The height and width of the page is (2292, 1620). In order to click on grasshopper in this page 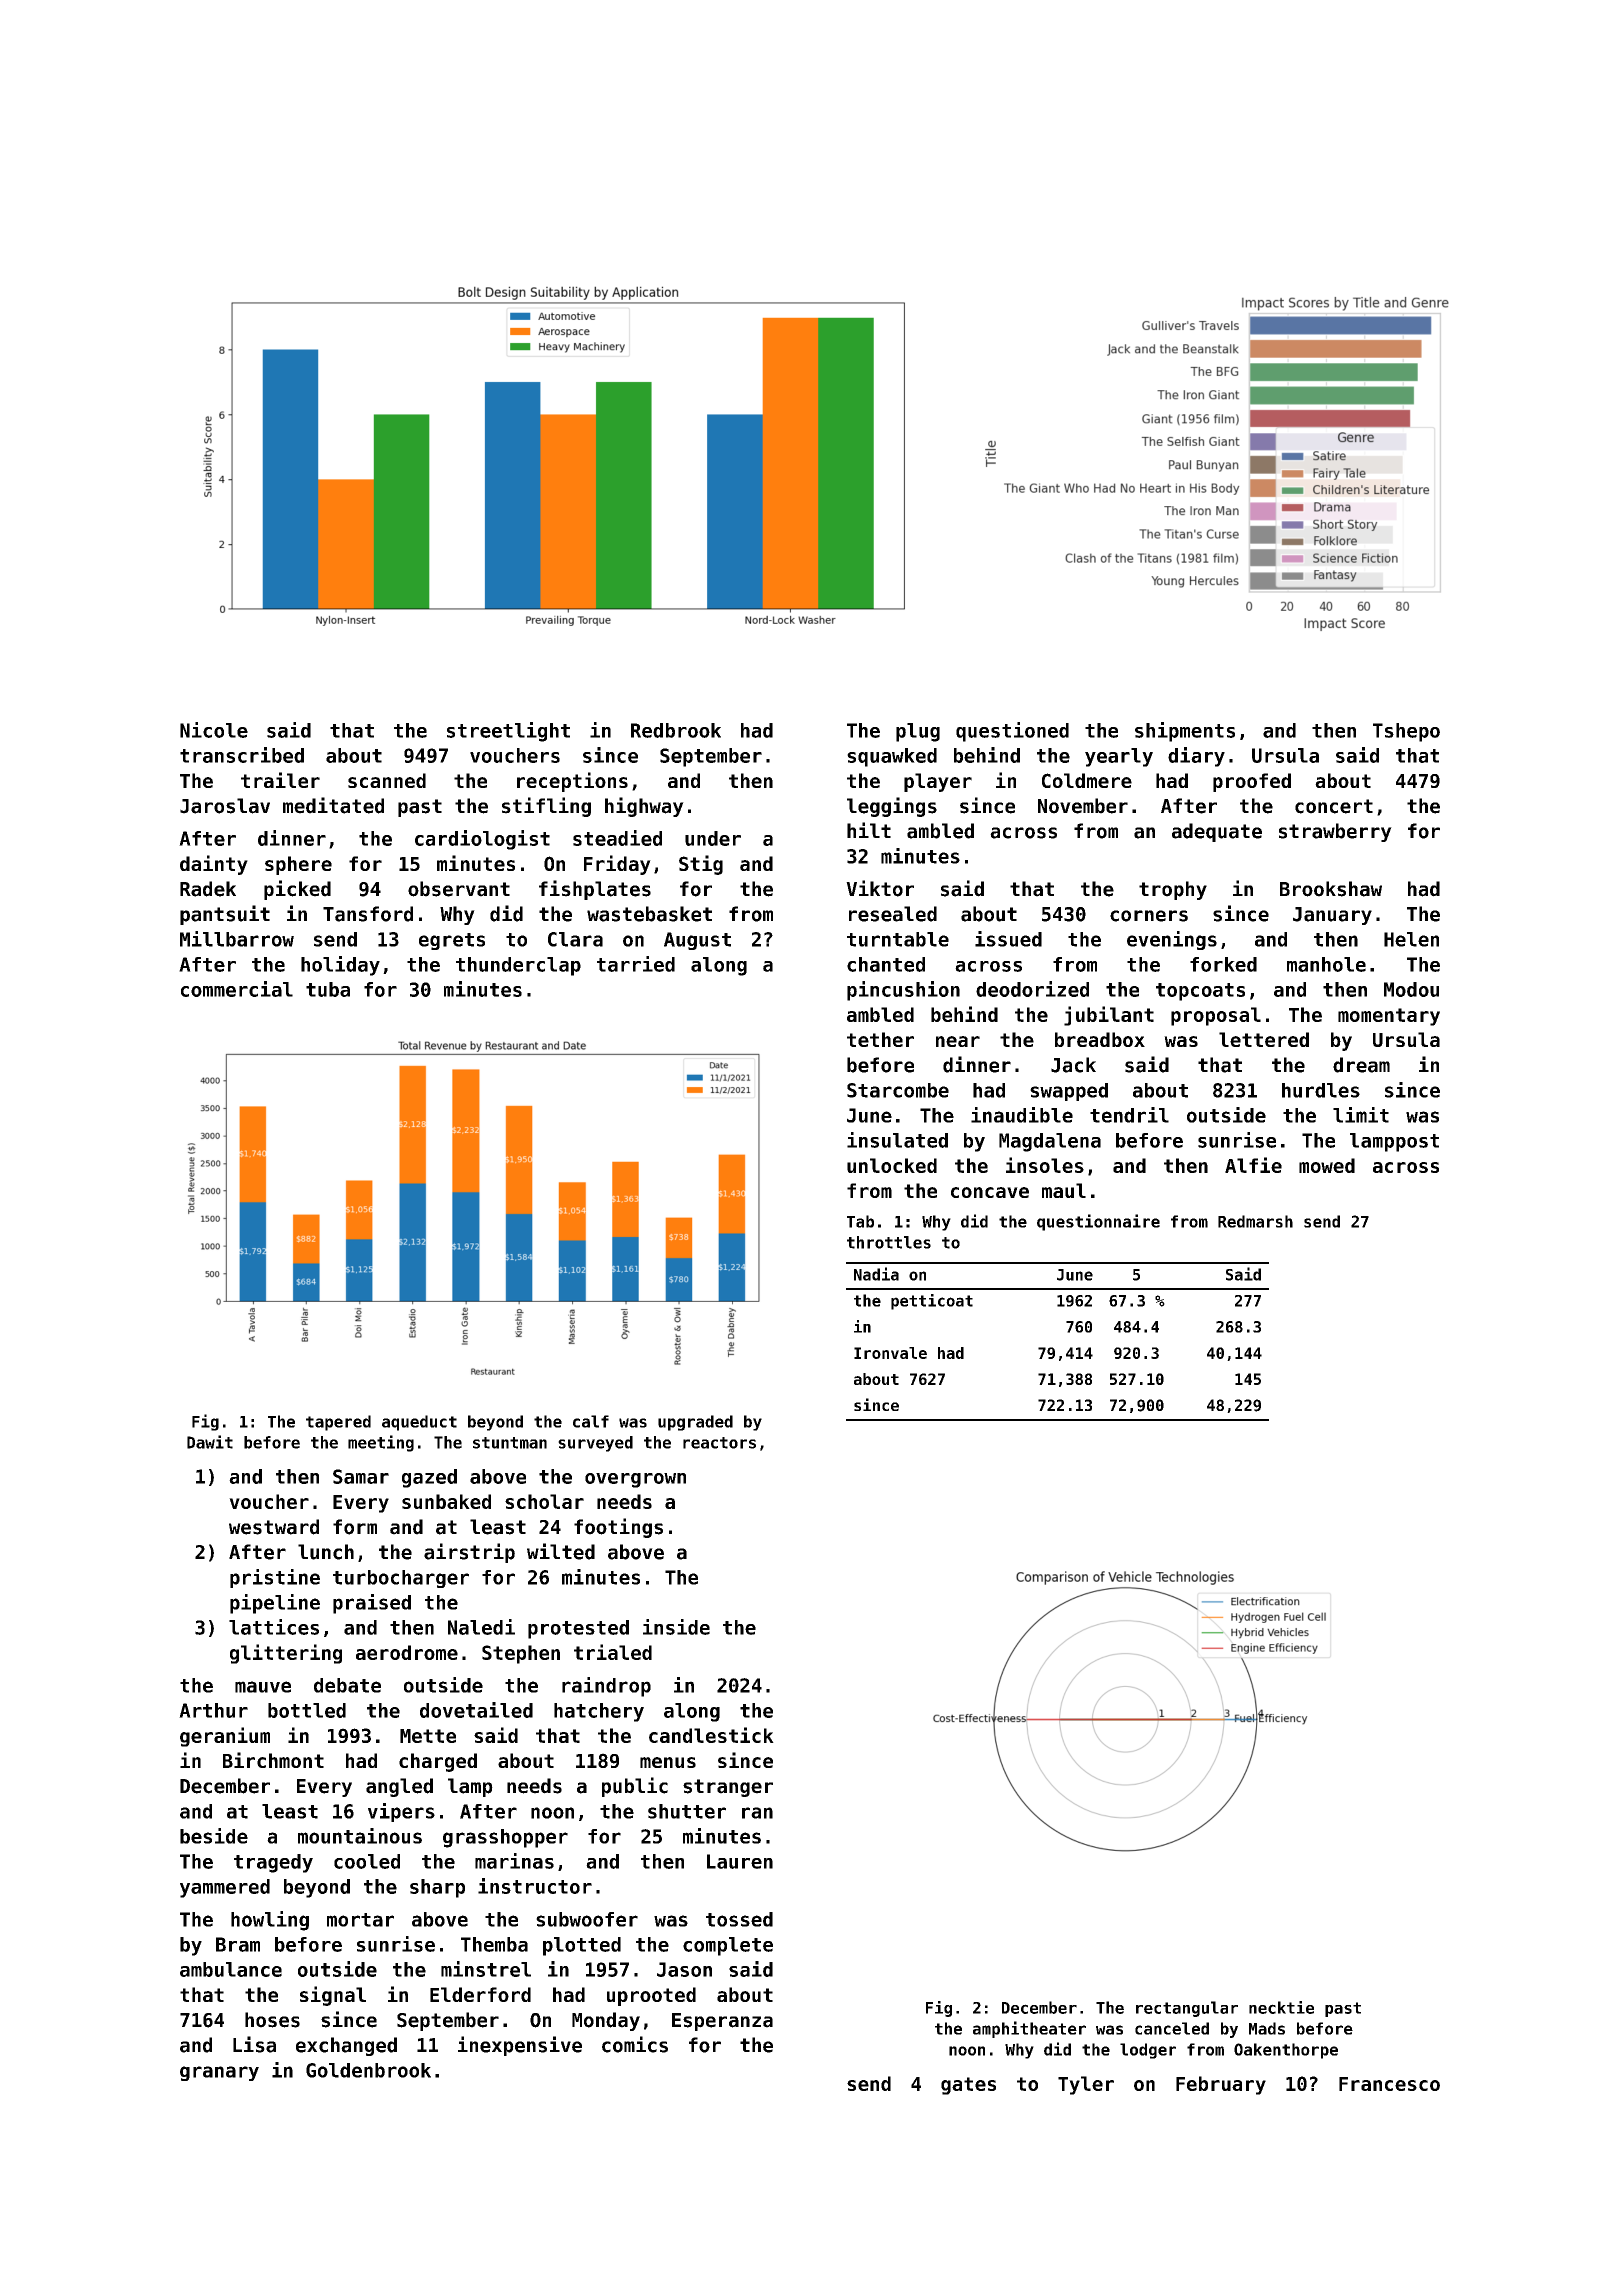, I will do `click(505, 1838)`.
